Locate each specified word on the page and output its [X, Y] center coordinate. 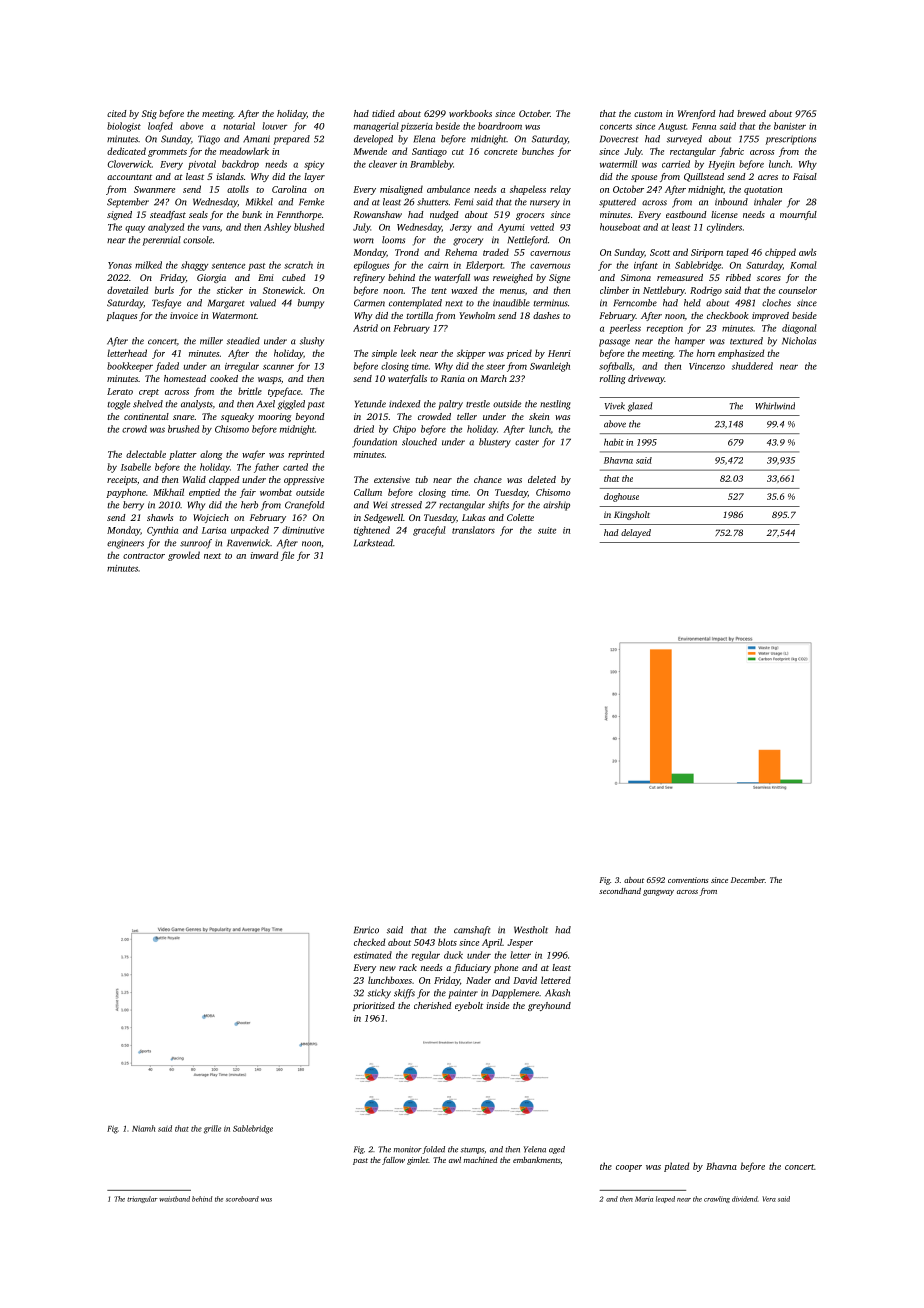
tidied [383, 113]
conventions [688, 880]
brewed [751, 113]
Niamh [143, 1128]
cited [117, 113]
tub [422, 479]
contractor [144, 556]
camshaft [472, 931]
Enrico [366, 930]
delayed [636, 533]
